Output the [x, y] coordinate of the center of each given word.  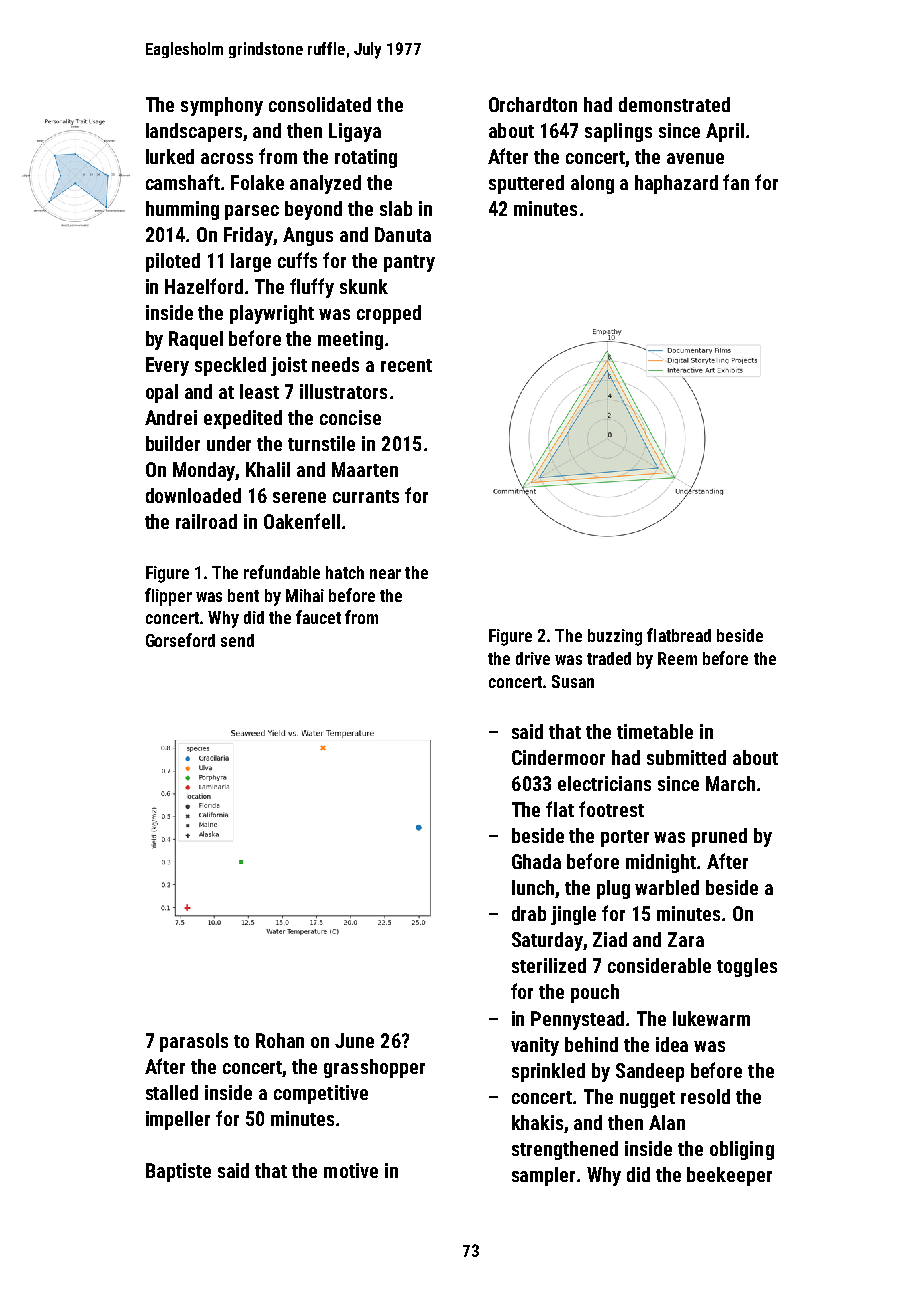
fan [736, 182]
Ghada [536, 861]
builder [173, 443]
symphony [222, 106]
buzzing [615, 637]
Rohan [280, 1040]
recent [406, 365]
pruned [719, 837]
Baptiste [178, 1172]
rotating [366, 158]
